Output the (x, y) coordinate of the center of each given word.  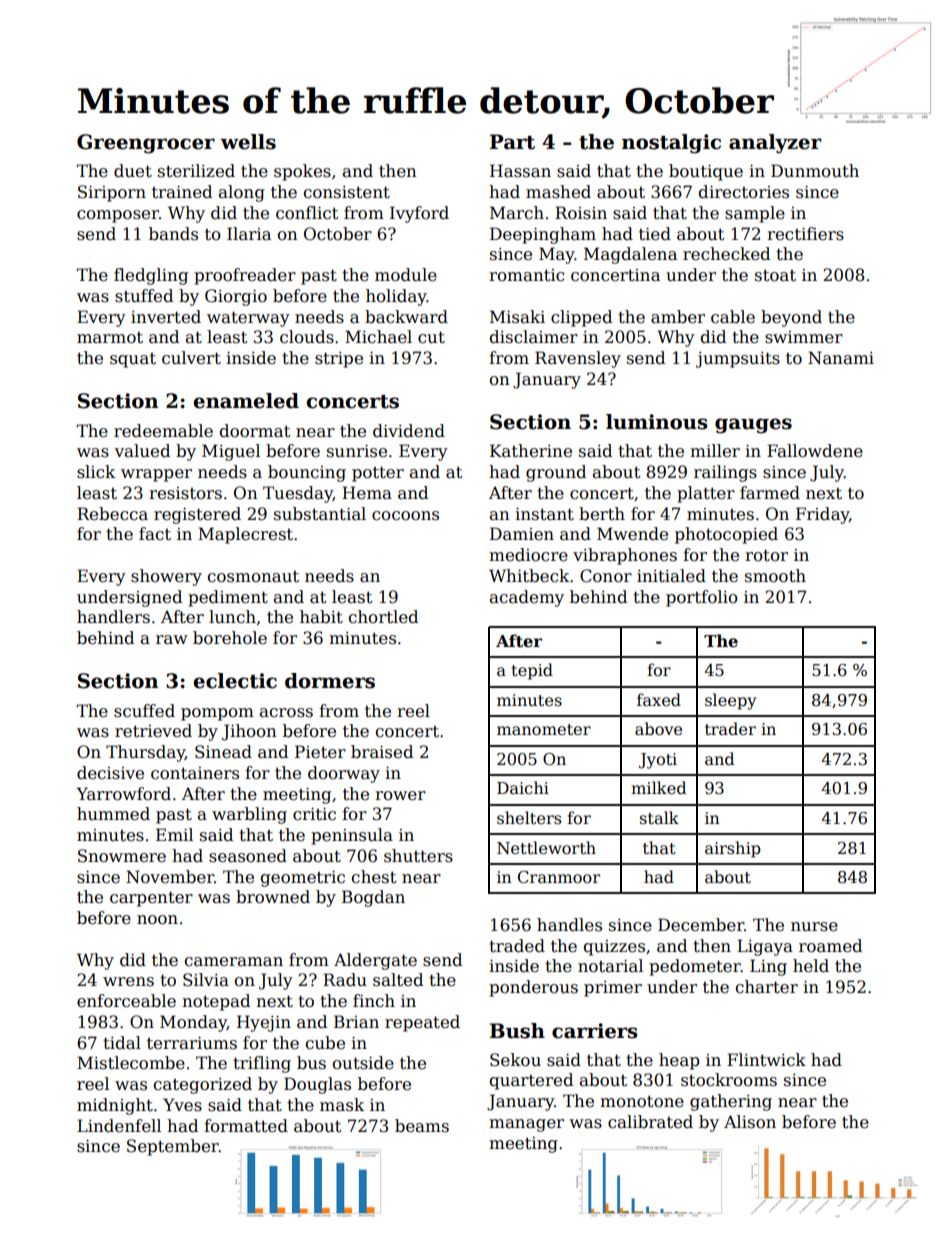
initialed (671, 576)
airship (733, 849)
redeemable (163, 431)
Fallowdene (815, 451)
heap (679, 1061)
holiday (396, 297)
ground (556, 473)
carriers (595, 1031)
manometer (544, 730)
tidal (122, 1043)
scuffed (144, 711)
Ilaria (249, 234)
